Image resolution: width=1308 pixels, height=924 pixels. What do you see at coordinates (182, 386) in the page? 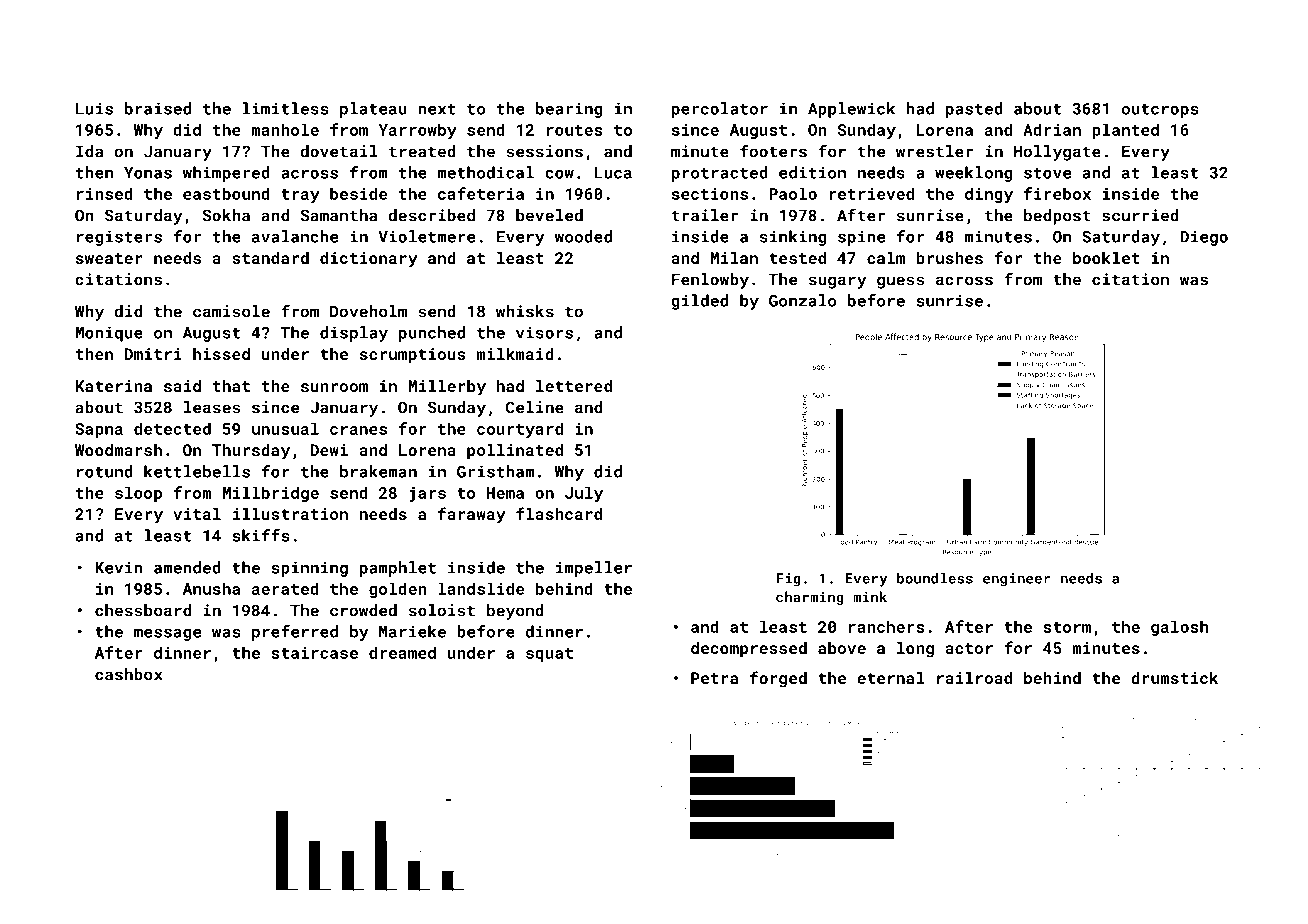
I see `said` at bounding box center [182, 386].
